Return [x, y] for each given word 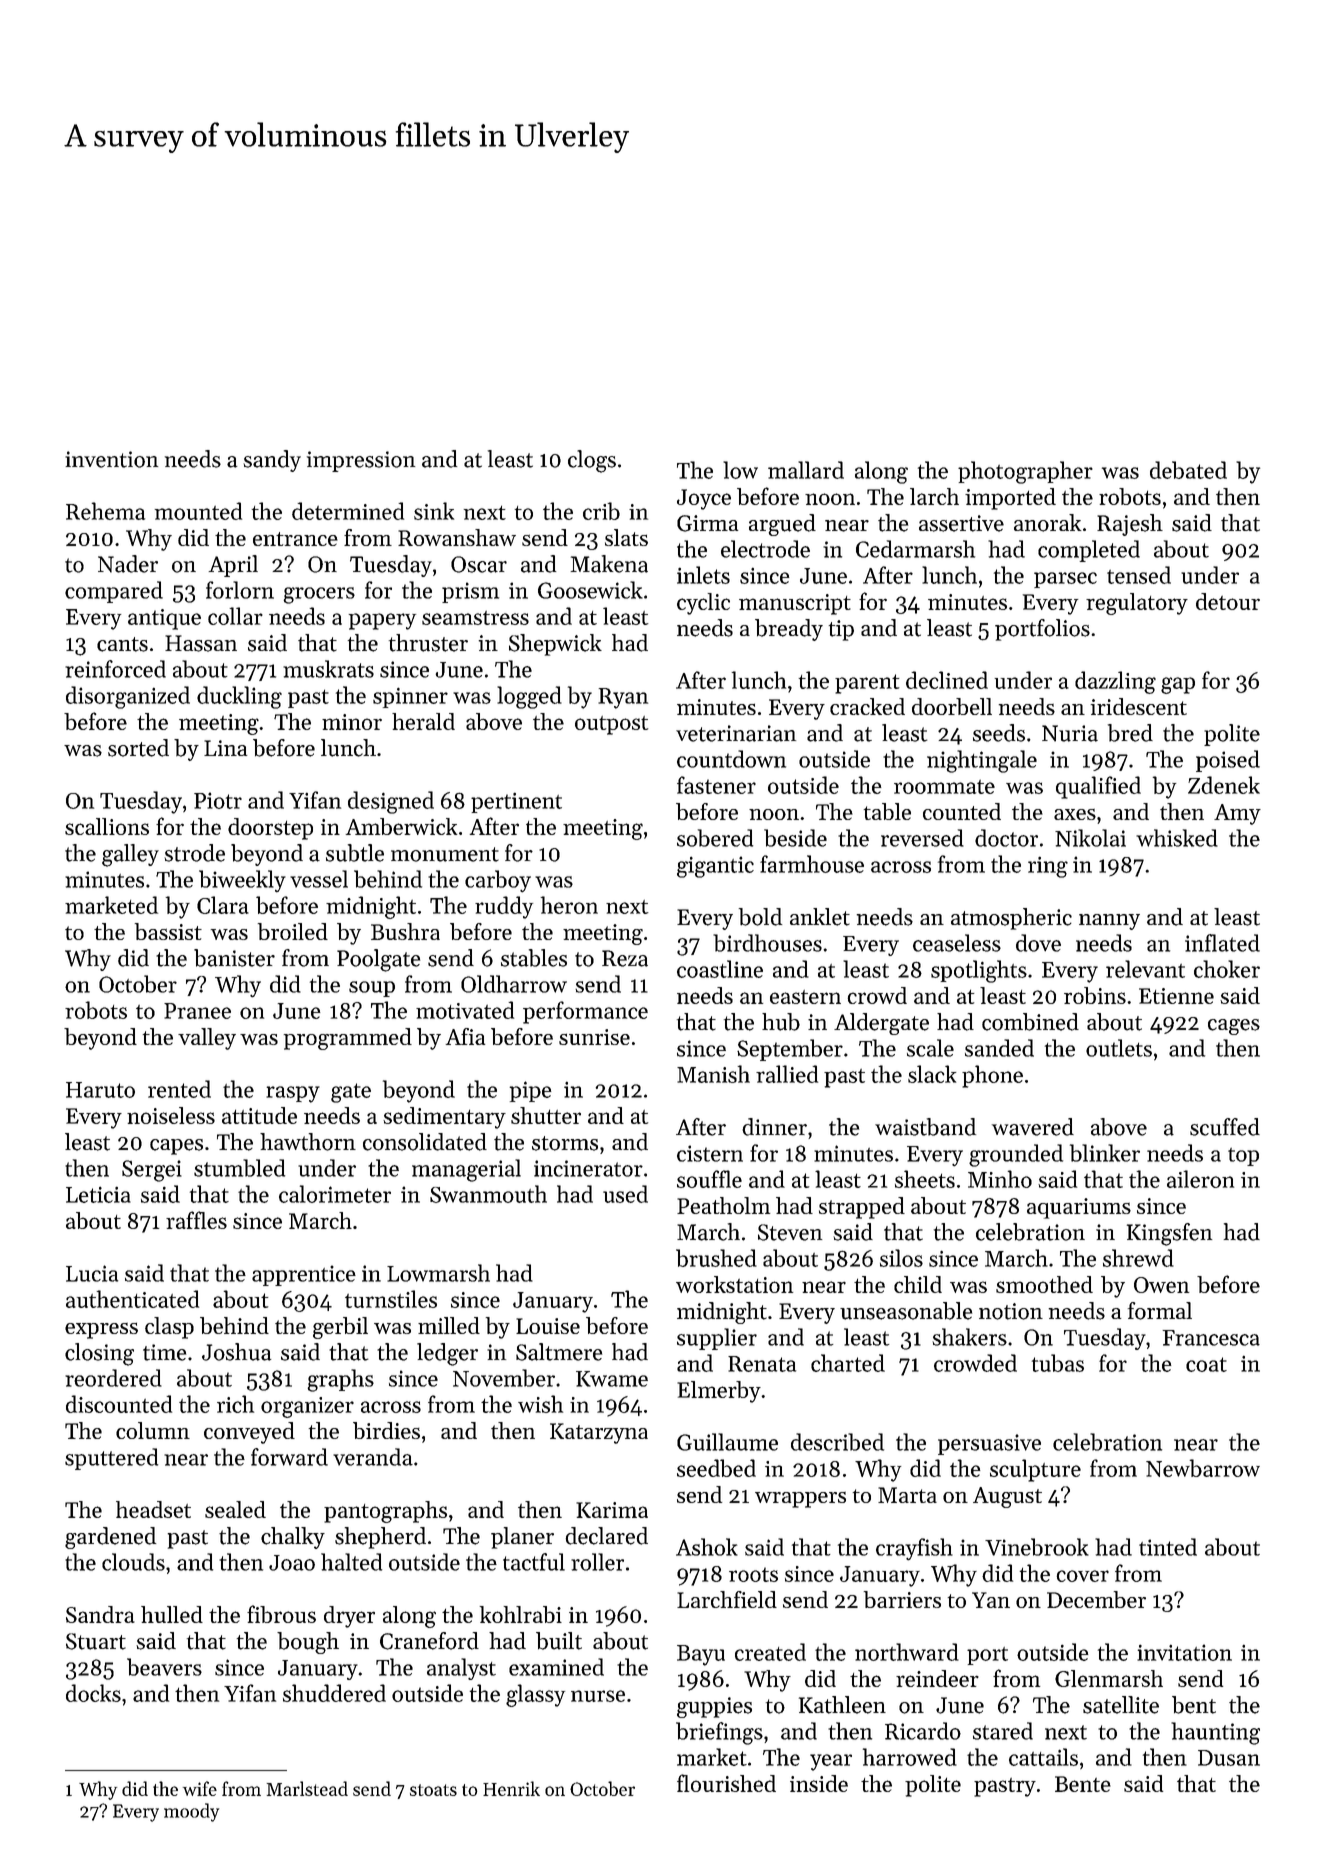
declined [947, 680]
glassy [535, 1695]
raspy [293, 1094]
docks [93, 1693]
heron [569, 905]
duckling [239, 697]
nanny [1109, 922]
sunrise [594, 1037]
